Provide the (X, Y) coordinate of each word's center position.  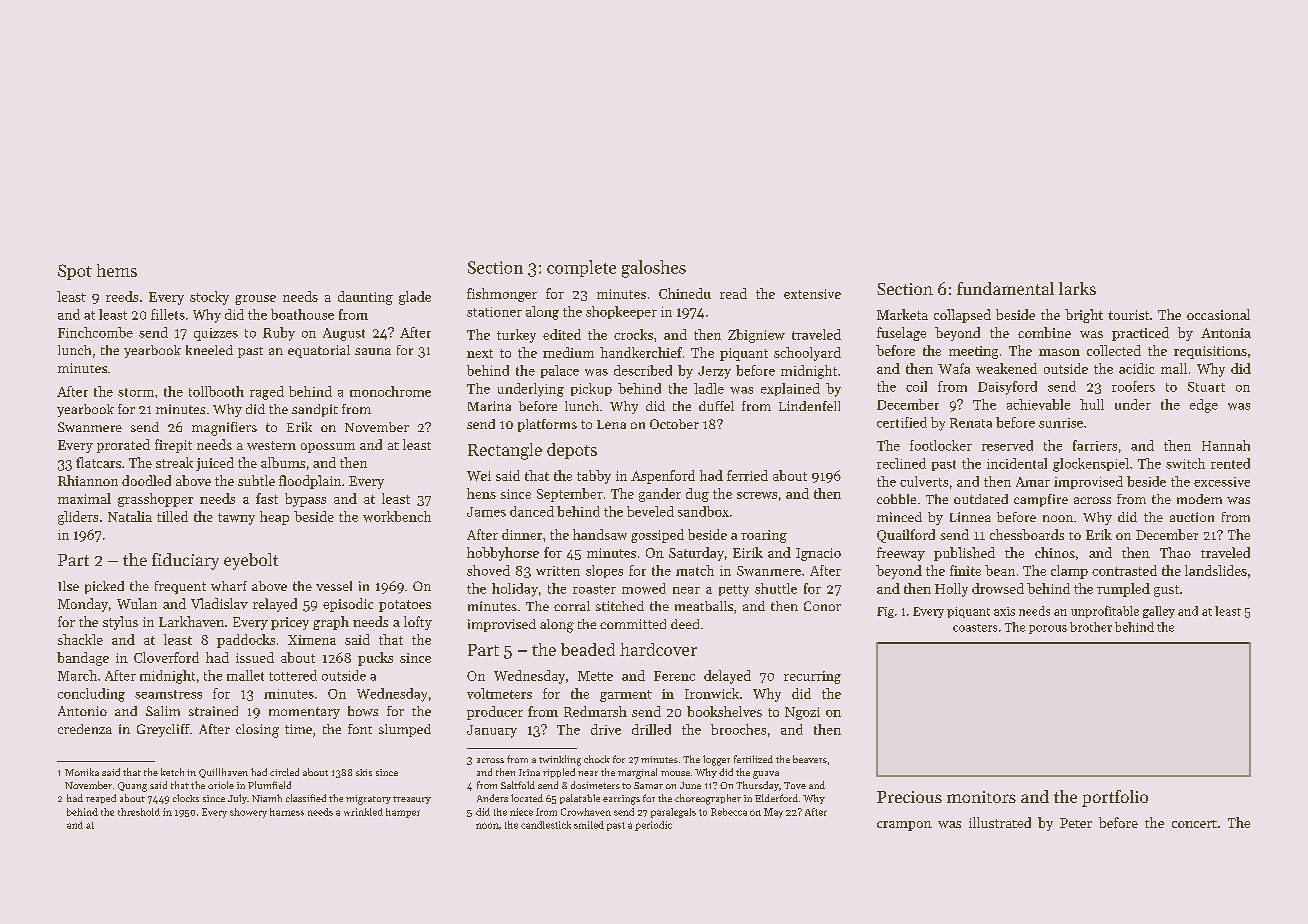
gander (660, 495)
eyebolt (251, 561)
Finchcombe (95, 332)
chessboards (1027, 534)
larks (1077, 288)
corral (572, 606)
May (773, 813)
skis (364, 772)
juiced (215, 464)
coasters (975, 628)
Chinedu (685, 293)
